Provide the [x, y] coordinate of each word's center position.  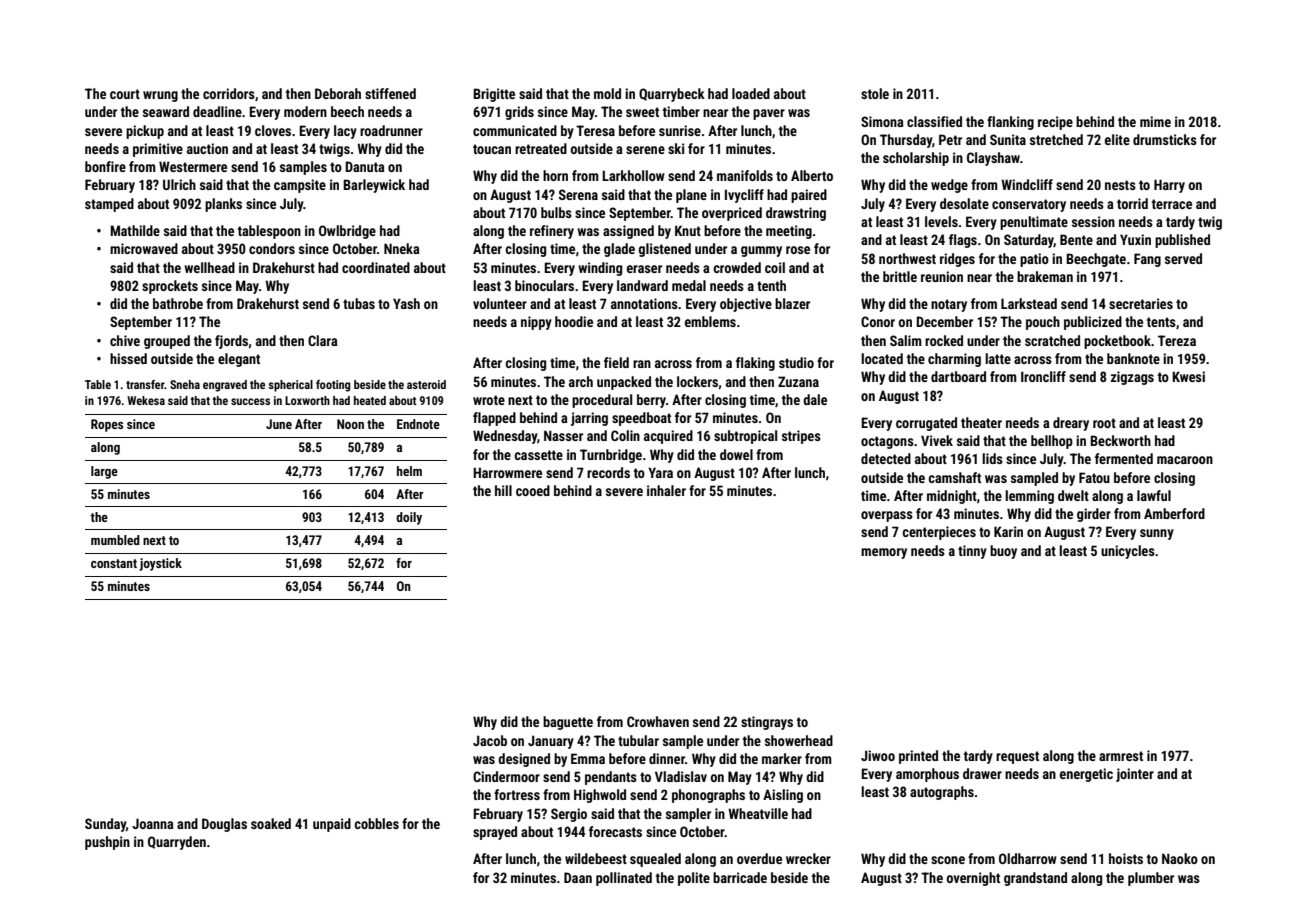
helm [409, 471]
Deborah [338, 93]
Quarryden [177, 843]
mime [1155, 121]
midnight [952, 497]
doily [409, 518]
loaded [751, 93]
